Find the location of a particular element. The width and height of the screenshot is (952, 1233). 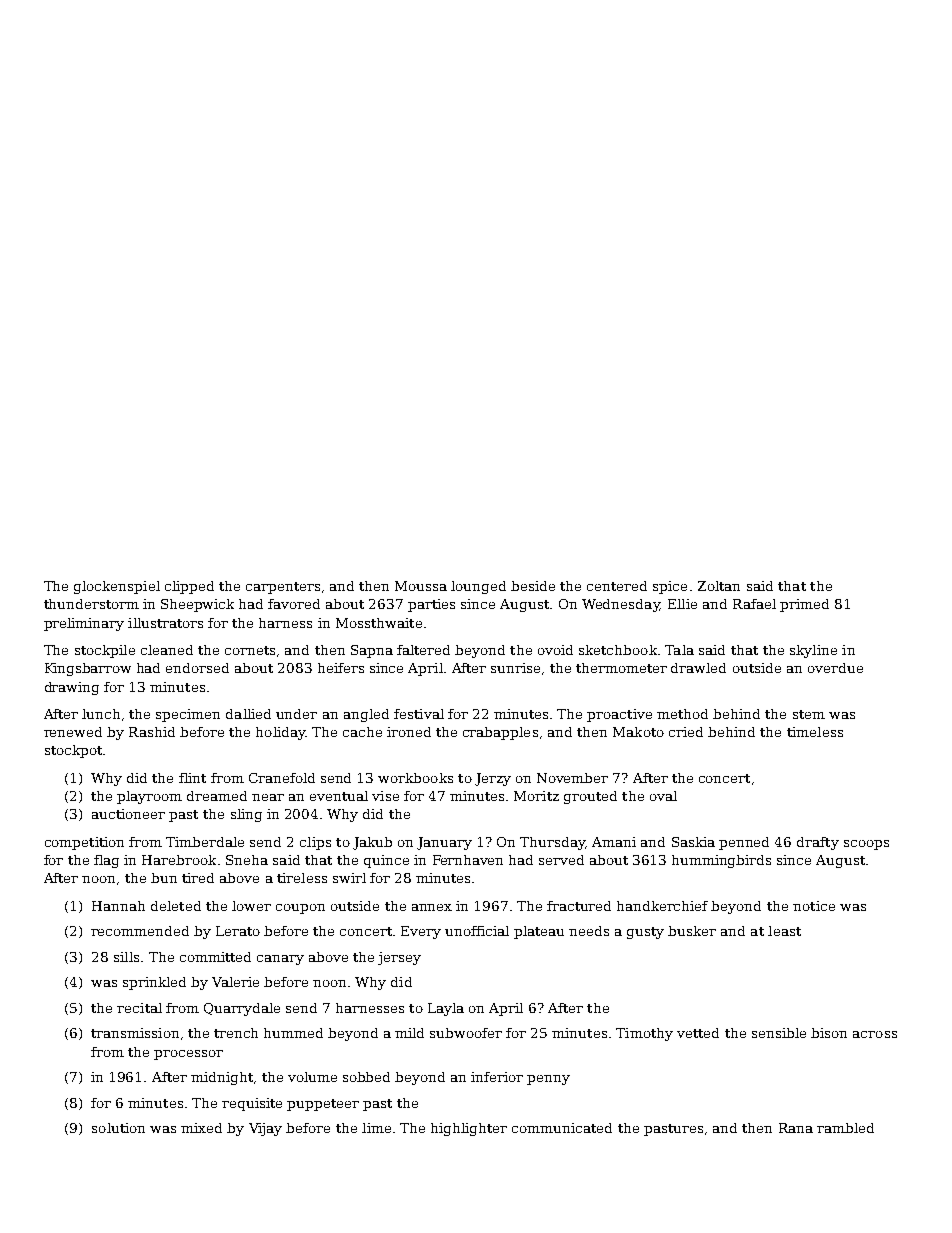

scoops is located at coordinates (866, 845).
